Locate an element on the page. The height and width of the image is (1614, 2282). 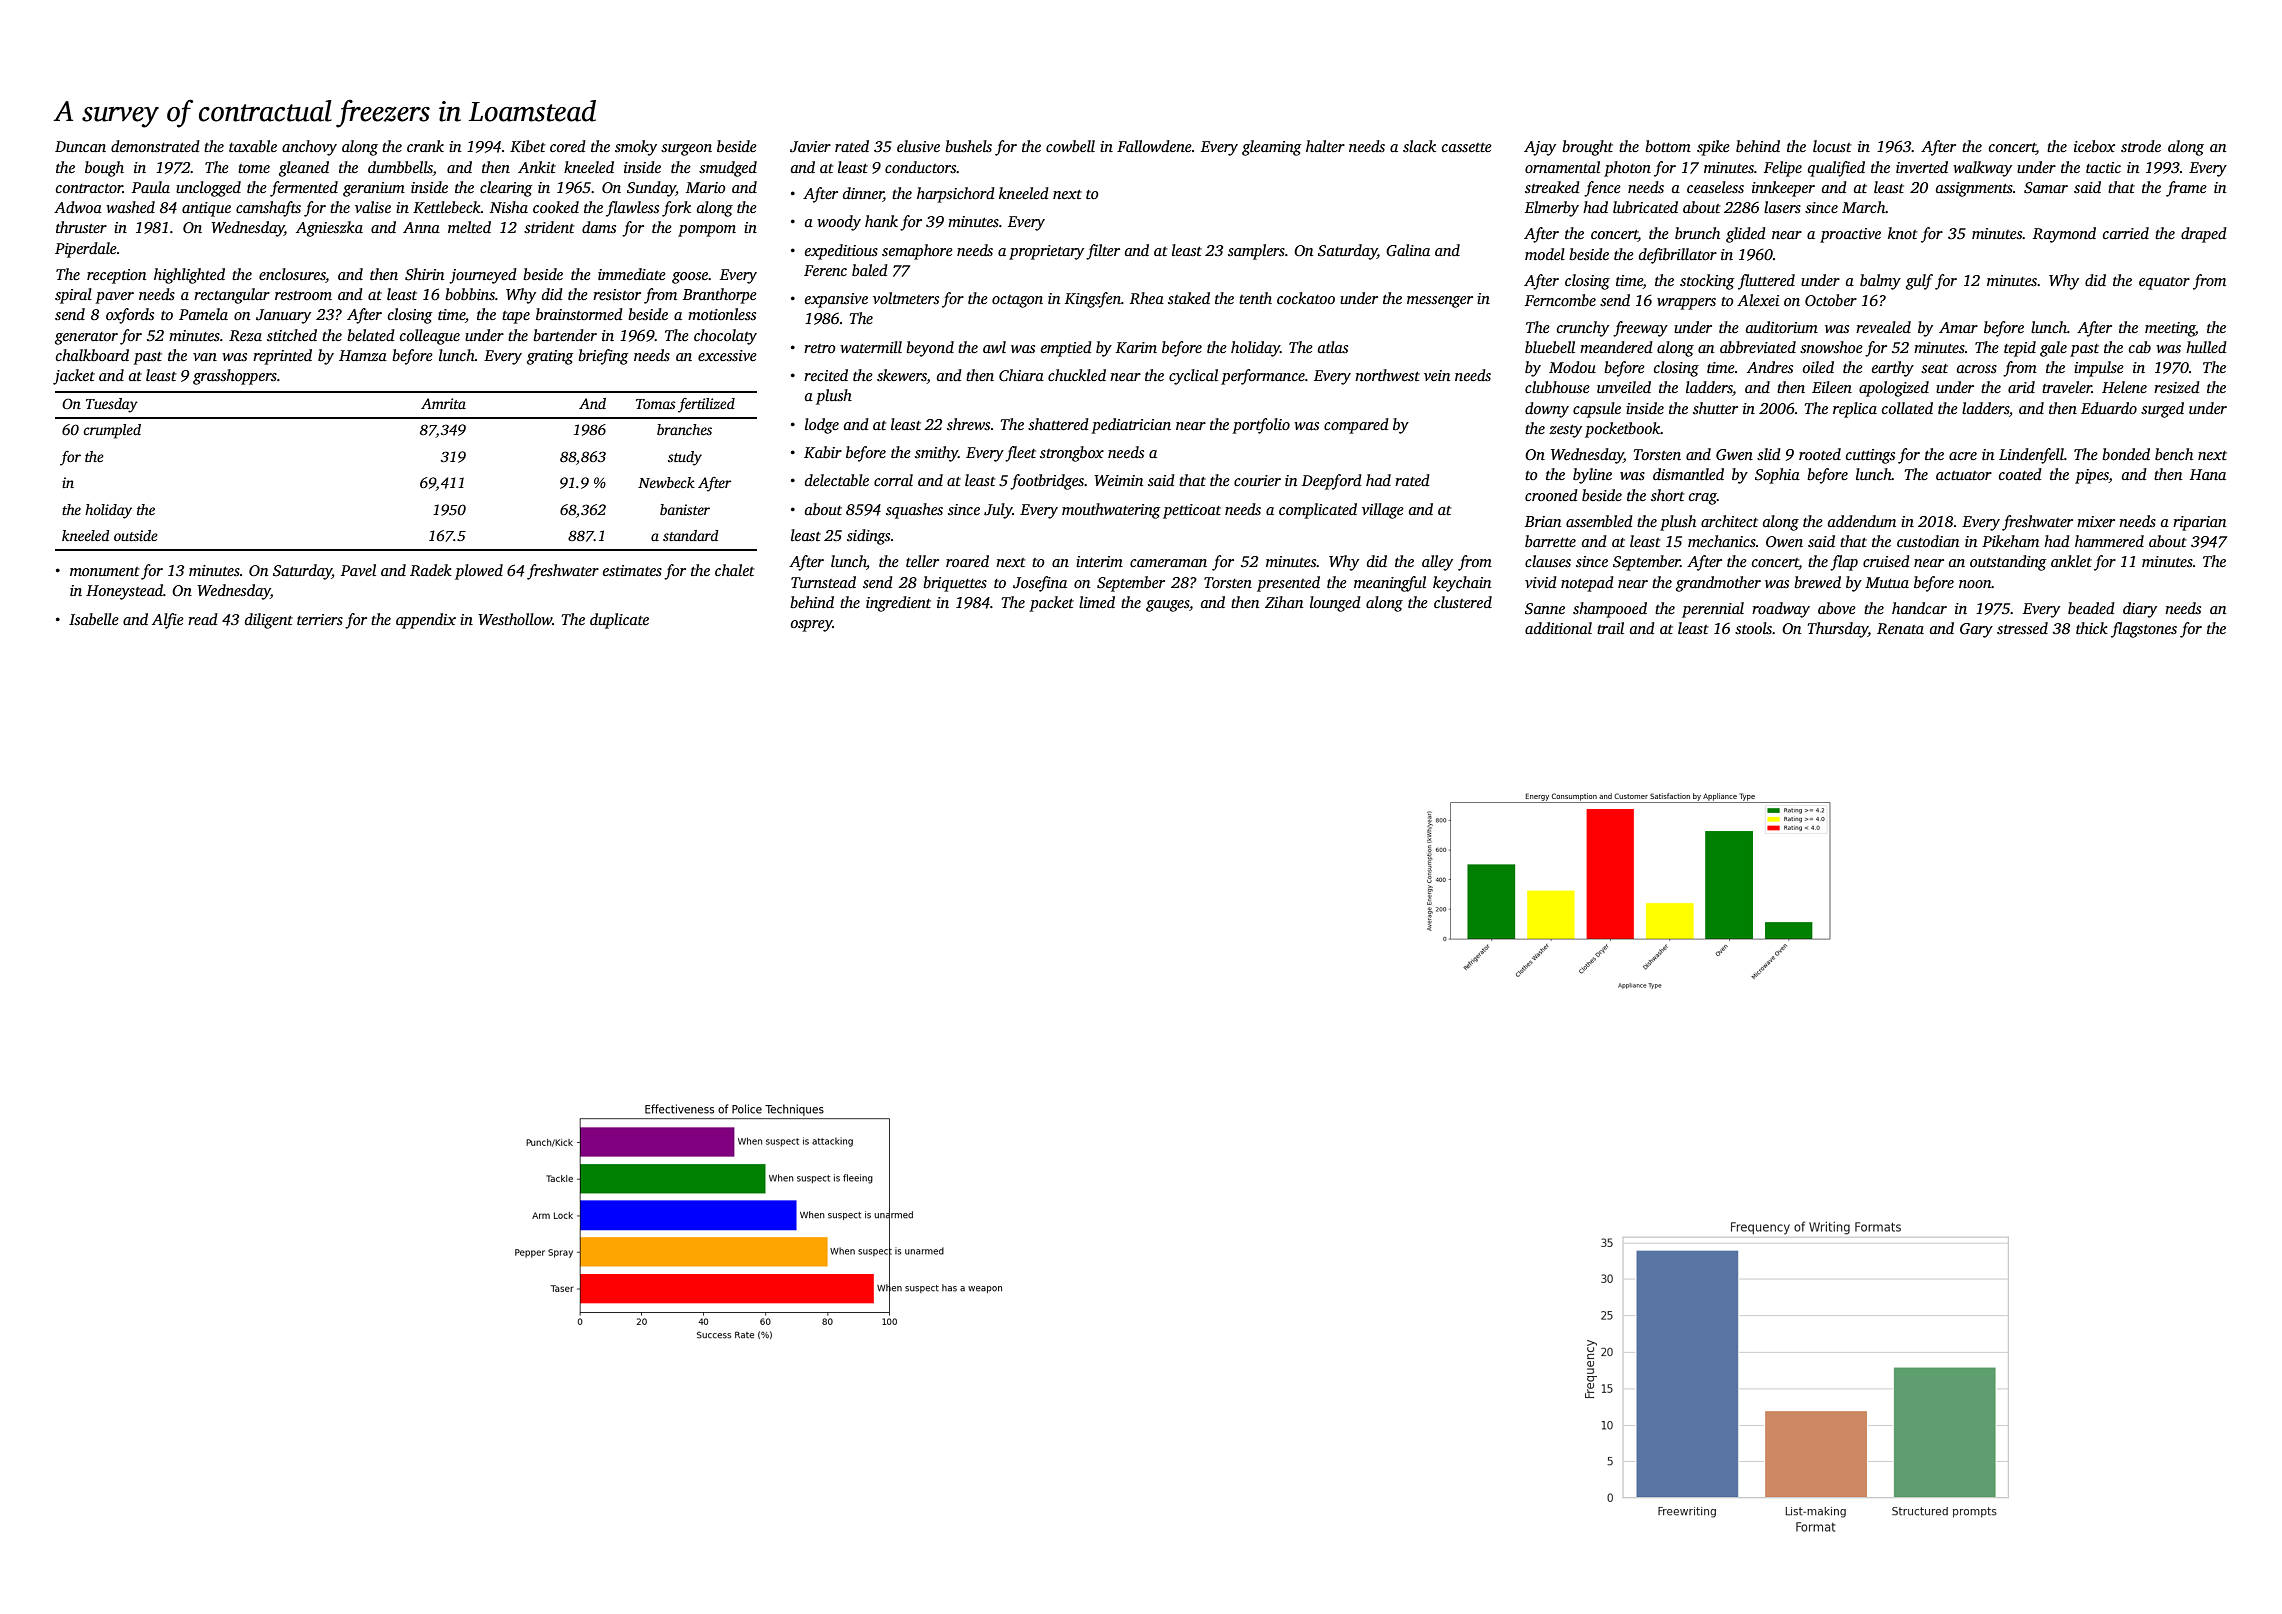
Isabelle is located at coordinates (94, 619).
